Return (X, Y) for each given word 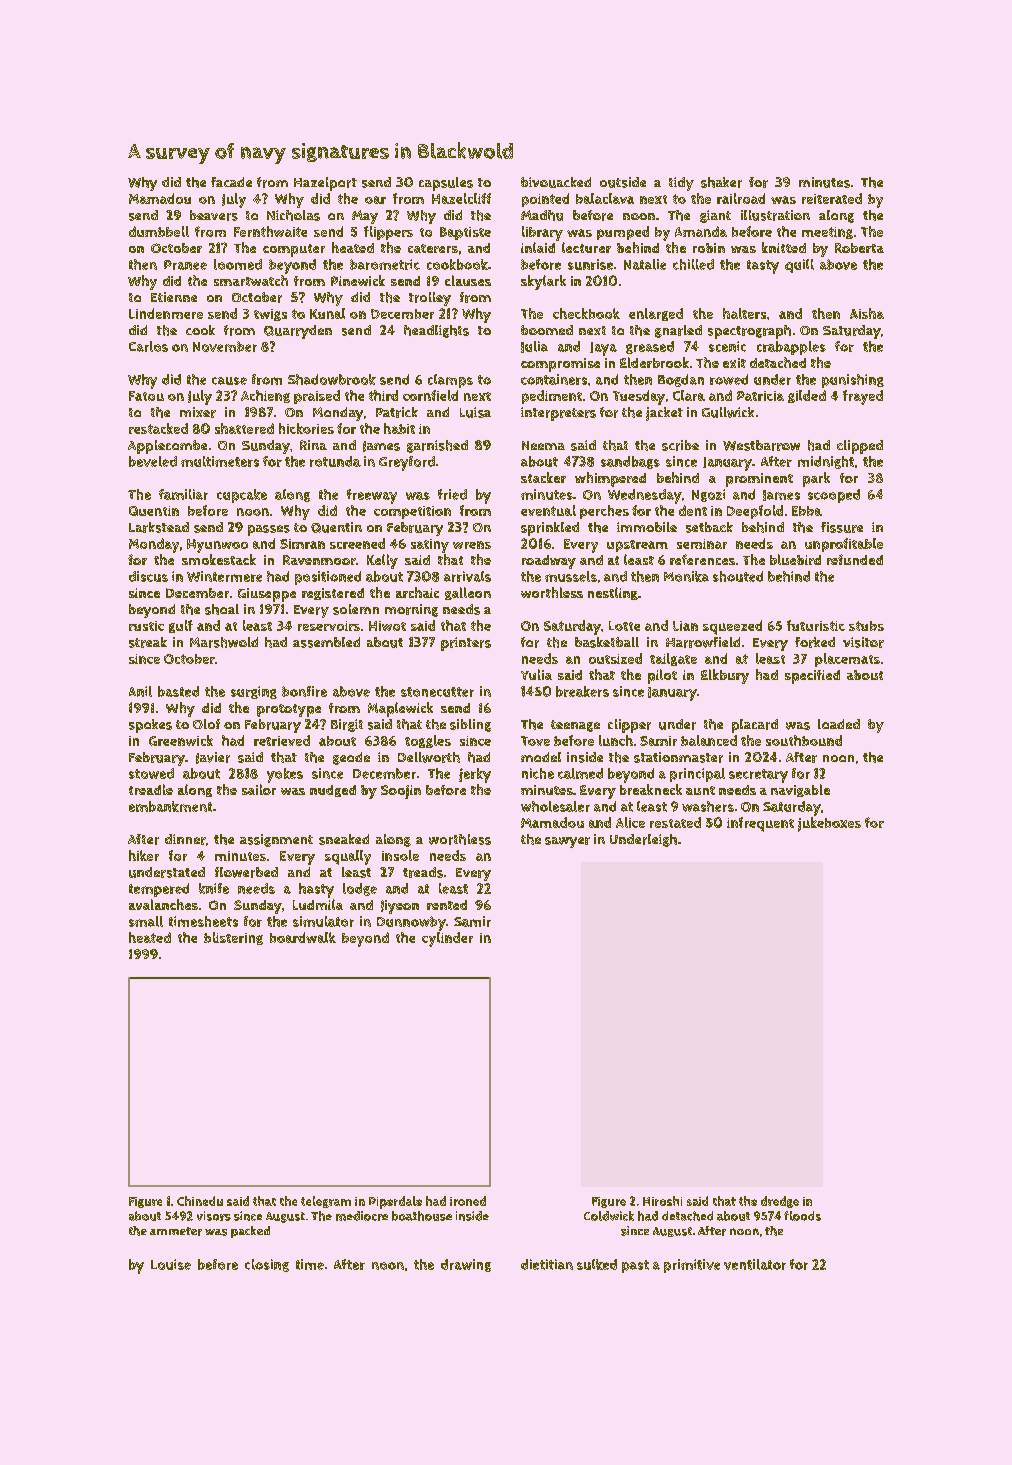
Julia (534, 347)
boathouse (422, 1216)
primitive (692, 1266)
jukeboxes (829, 824)
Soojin (401, 792)
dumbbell (159, 231)
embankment (170, 806)
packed (250, 1232)
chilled (693, 264)
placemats (847, 660)
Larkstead (159, 527)
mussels (571, 576)
